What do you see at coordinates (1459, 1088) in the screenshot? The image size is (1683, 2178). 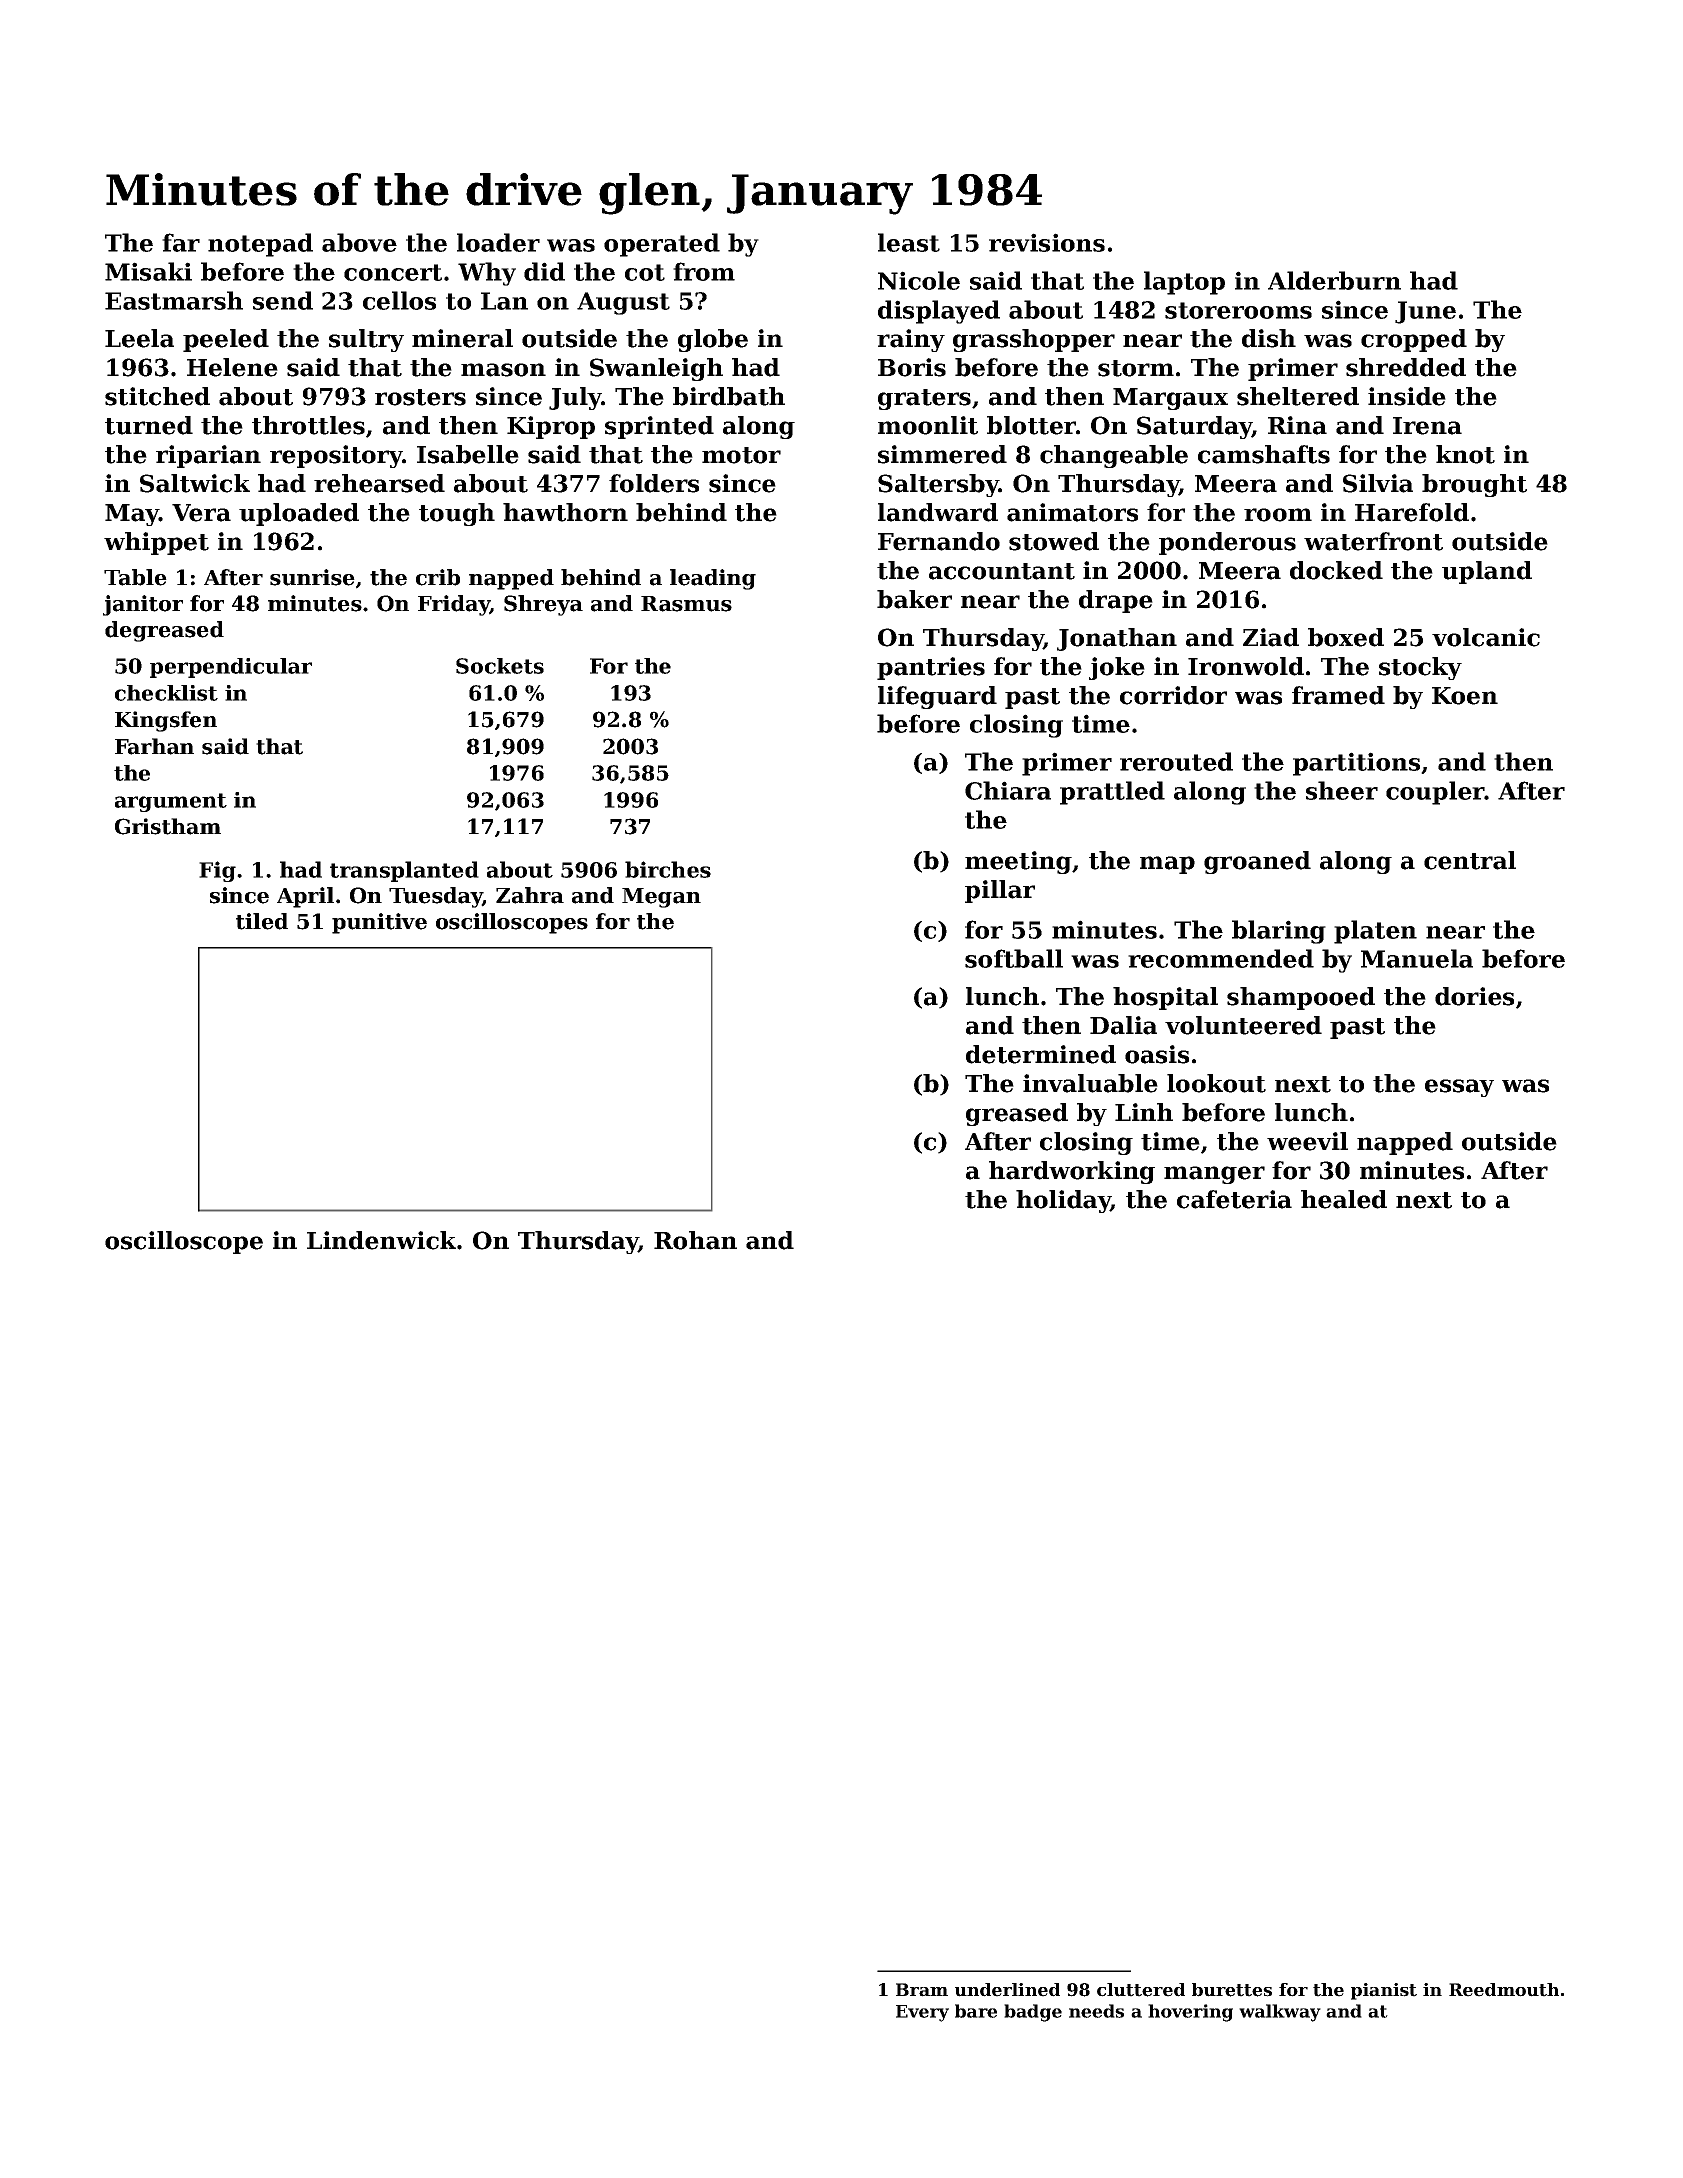 I see `essay` at bounding box center [1459, 1088].
